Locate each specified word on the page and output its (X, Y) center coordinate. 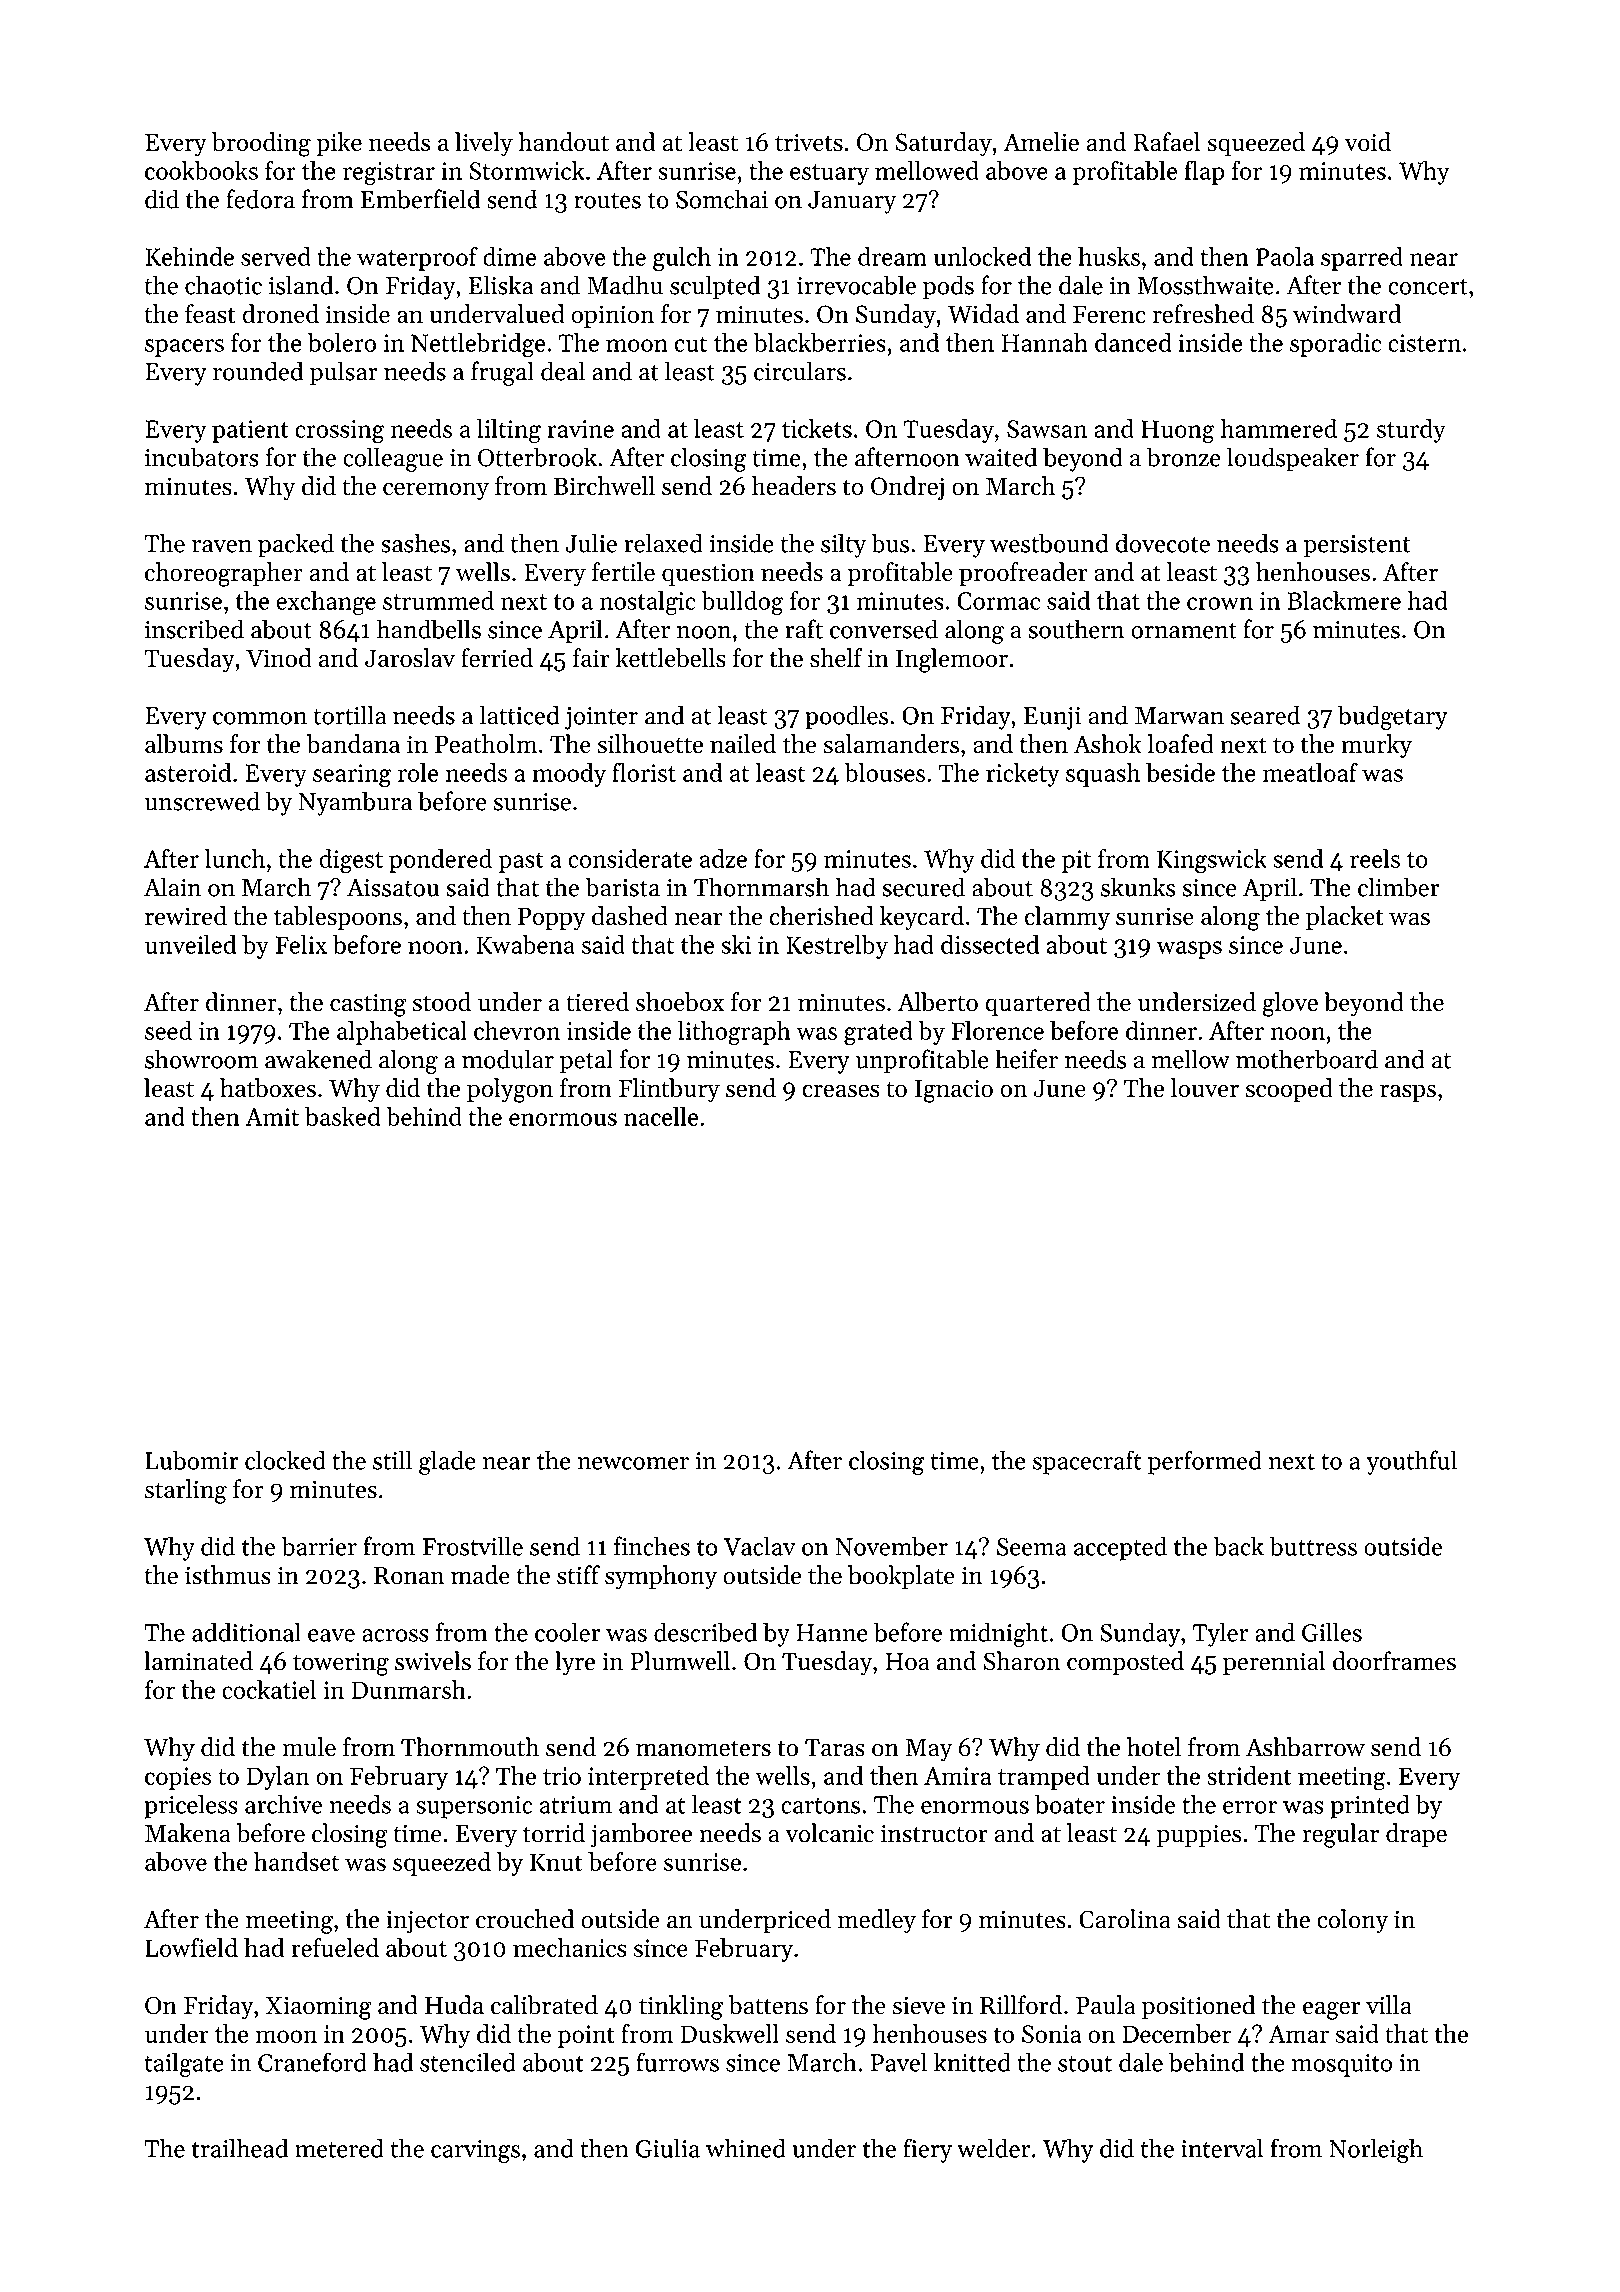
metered (339, 2148)
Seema (1032, 1547)
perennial (1274, 1663)
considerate (630, 858)
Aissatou (393, 888)
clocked (285, 1460)
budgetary (1393, 717)
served (276, 256)
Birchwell (604, 485)
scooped (1289, 1090)
